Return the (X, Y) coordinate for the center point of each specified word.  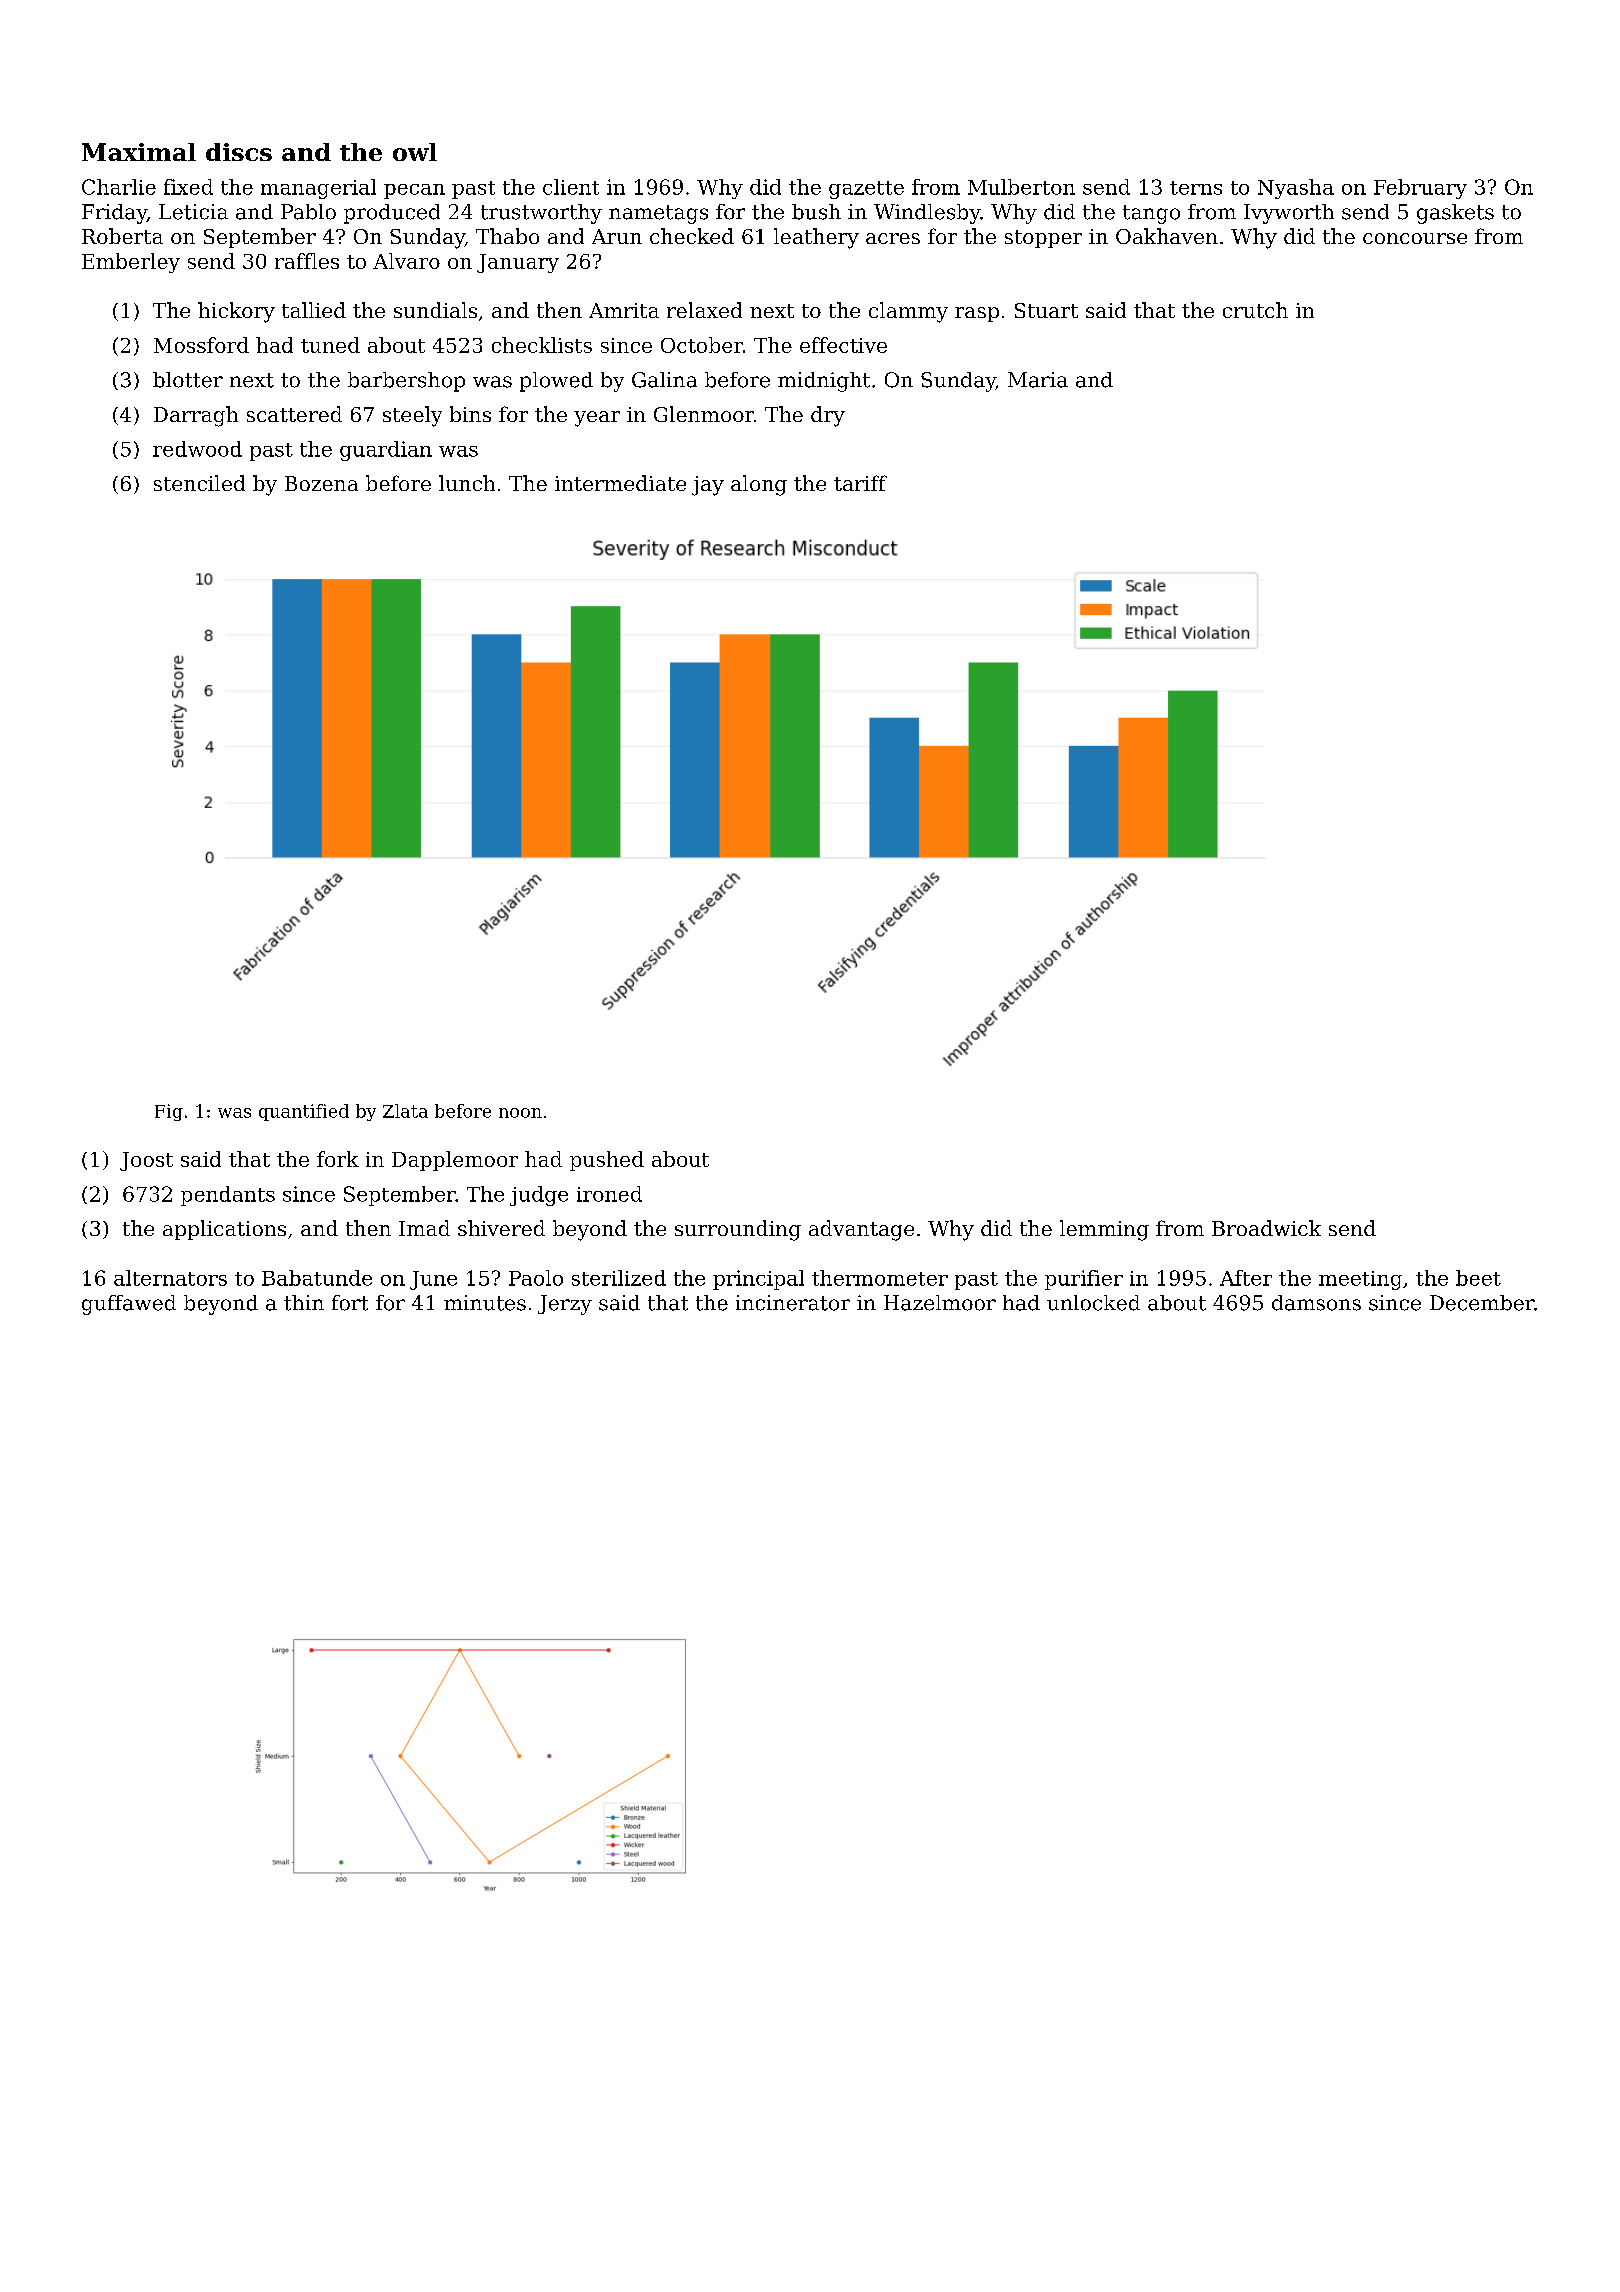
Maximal (139, 152)
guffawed (129, 1305)
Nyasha (1296, 189)
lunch (467, 483)
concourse (1415, 238)
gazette (866, 190)
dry (828, 416)
